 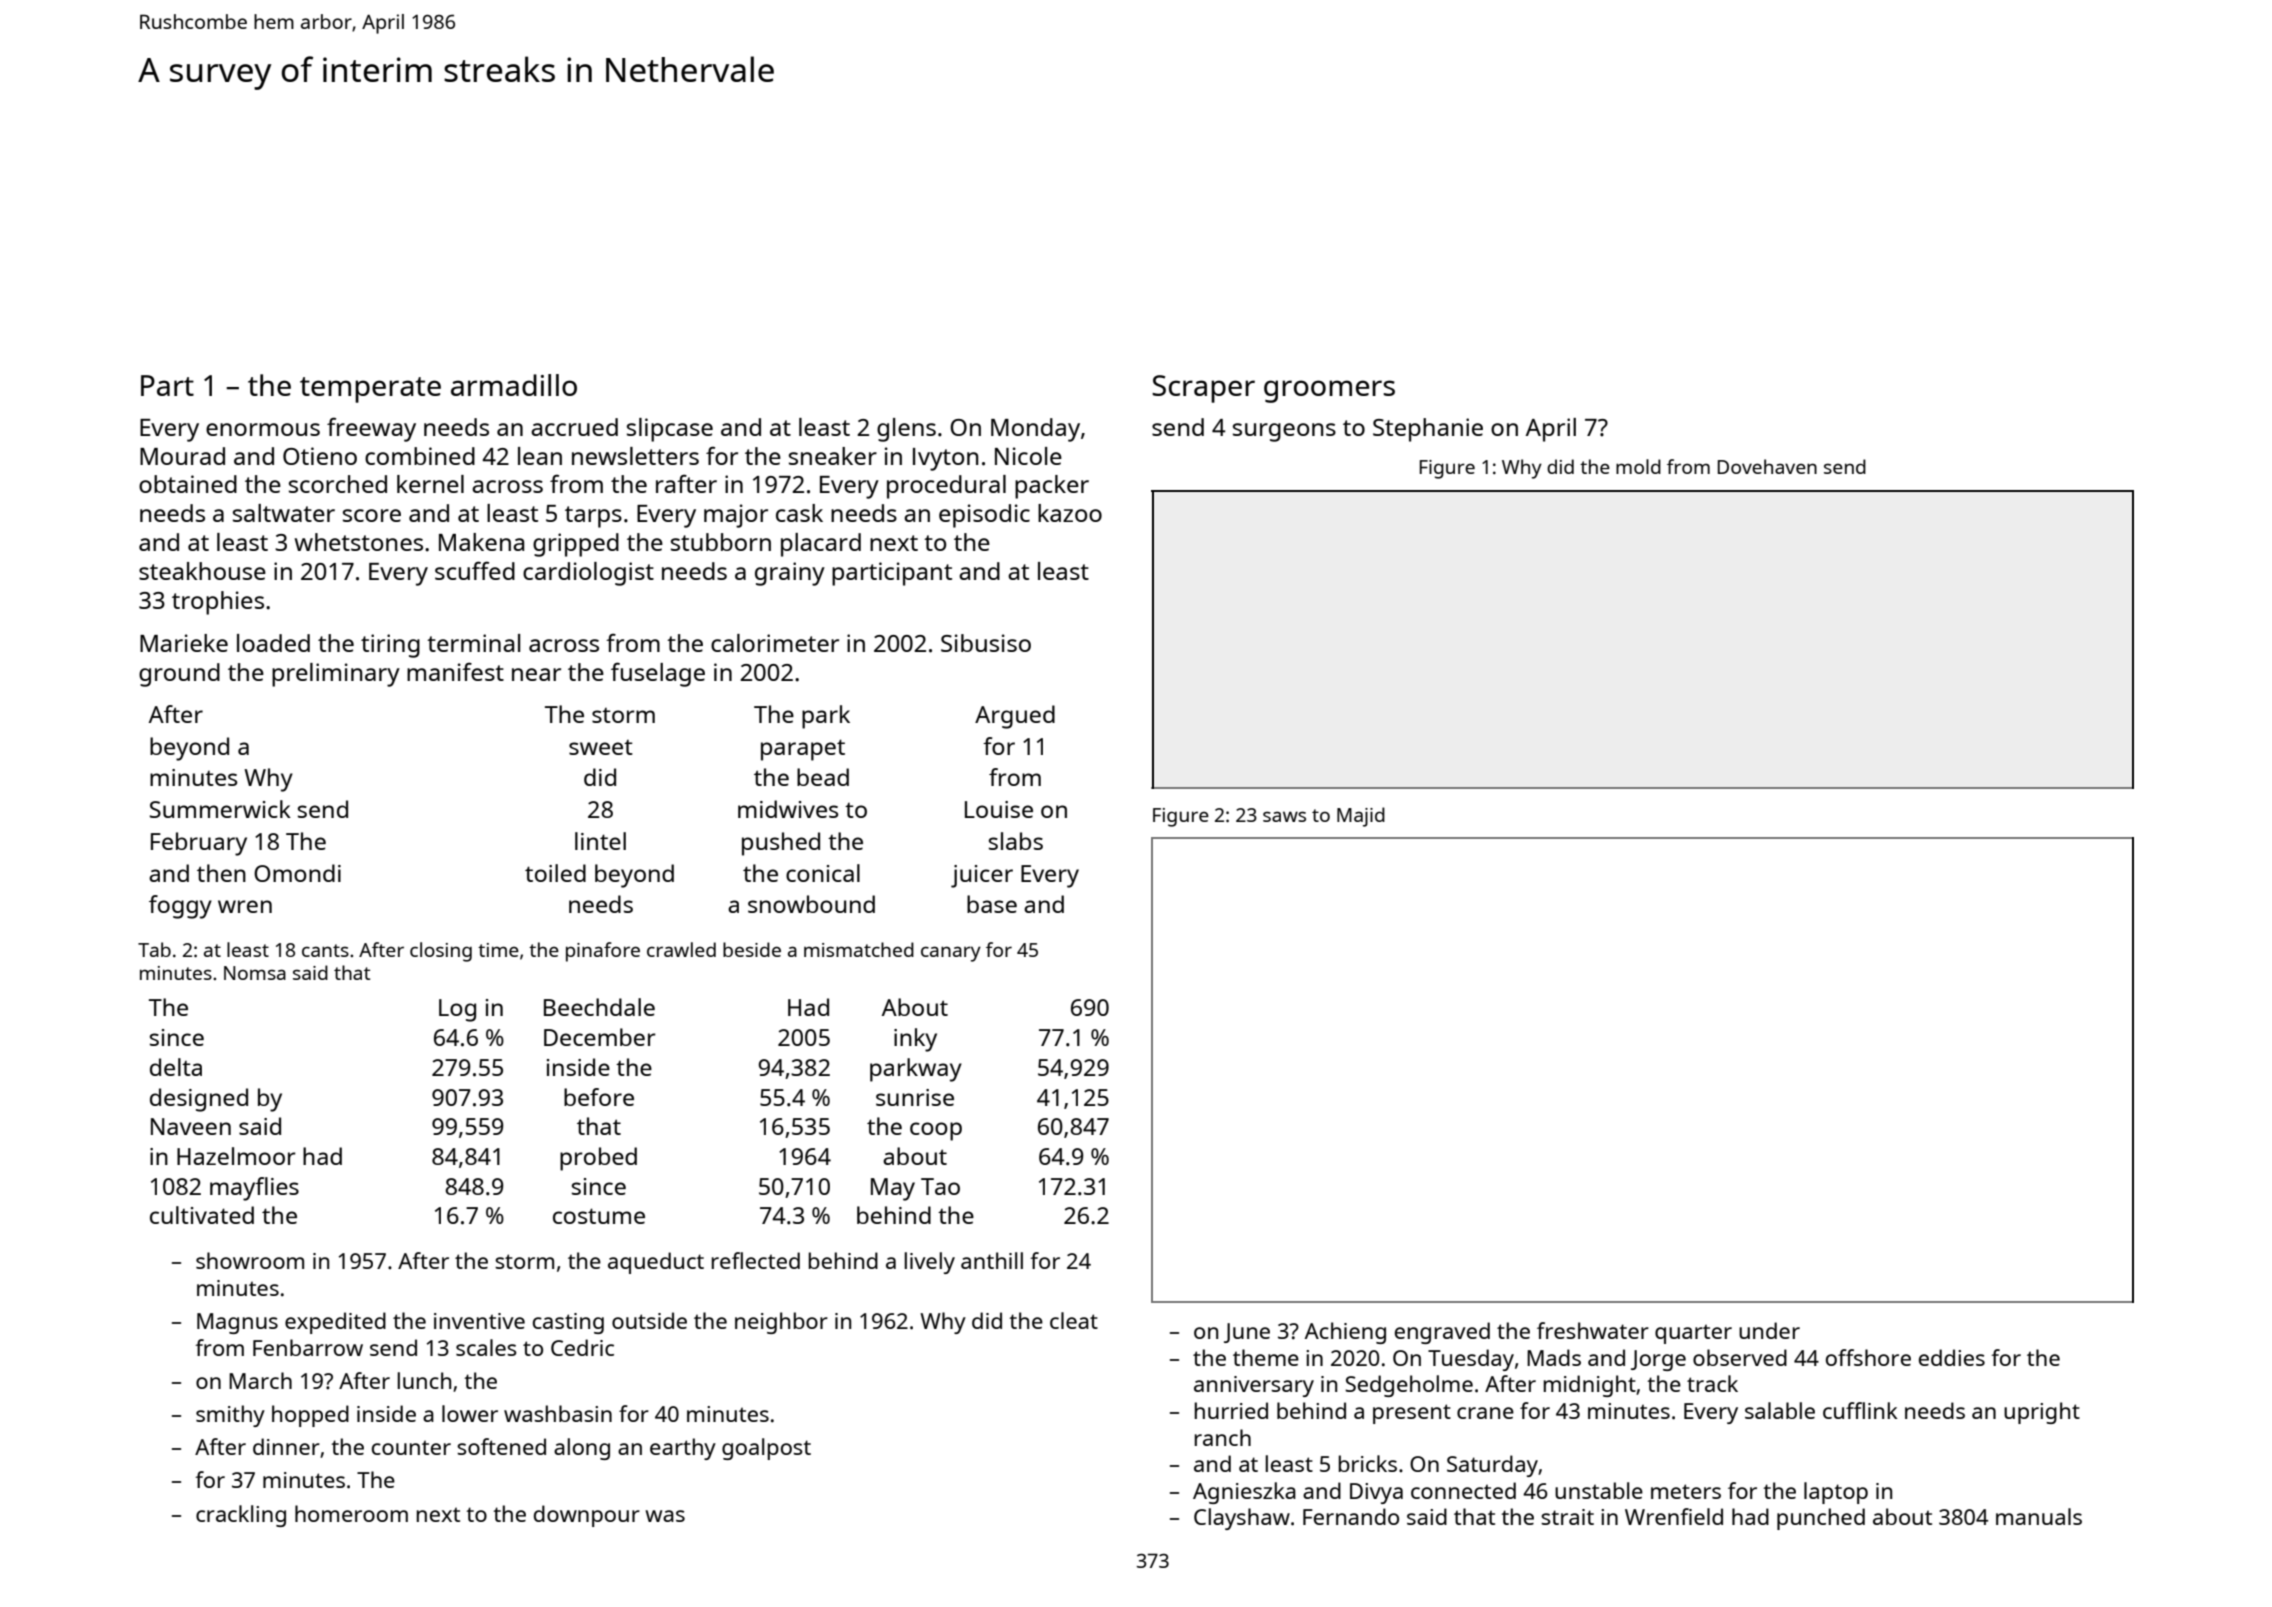 I want to click on cultivated, so click(x=202, y=1215).
